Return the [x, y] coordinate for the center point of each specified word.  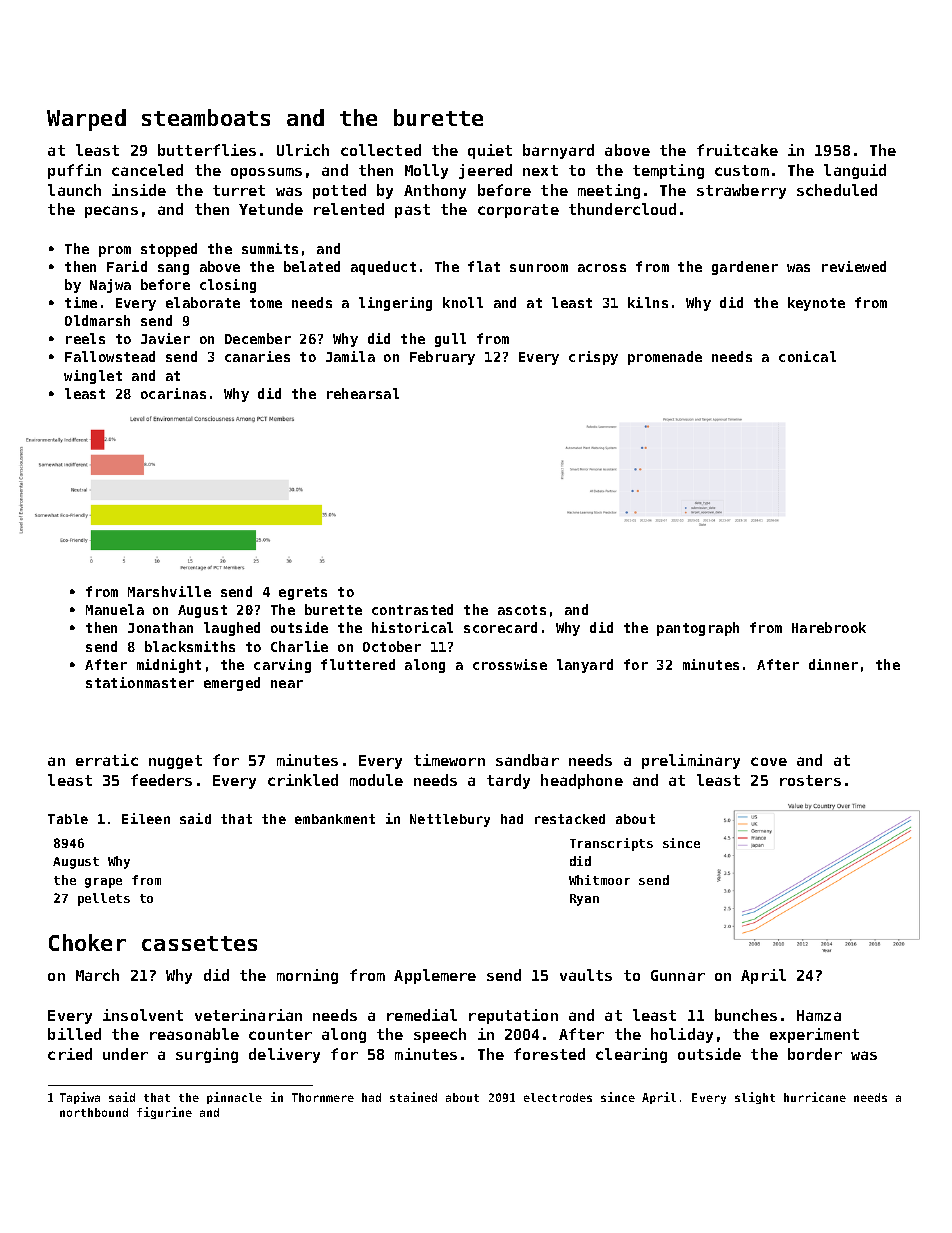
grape [103, 883]
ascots [522, 610]
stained [413, 1097]
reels [85, 338]
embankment [335, 819]
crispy [593, 358]
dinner [833, 664]
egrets [303, 593]
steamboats [206, 117]
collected [381, 150]
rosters [810, 780]
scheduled [837, 190]
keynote [816, 304]
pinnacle [234, 1098]
